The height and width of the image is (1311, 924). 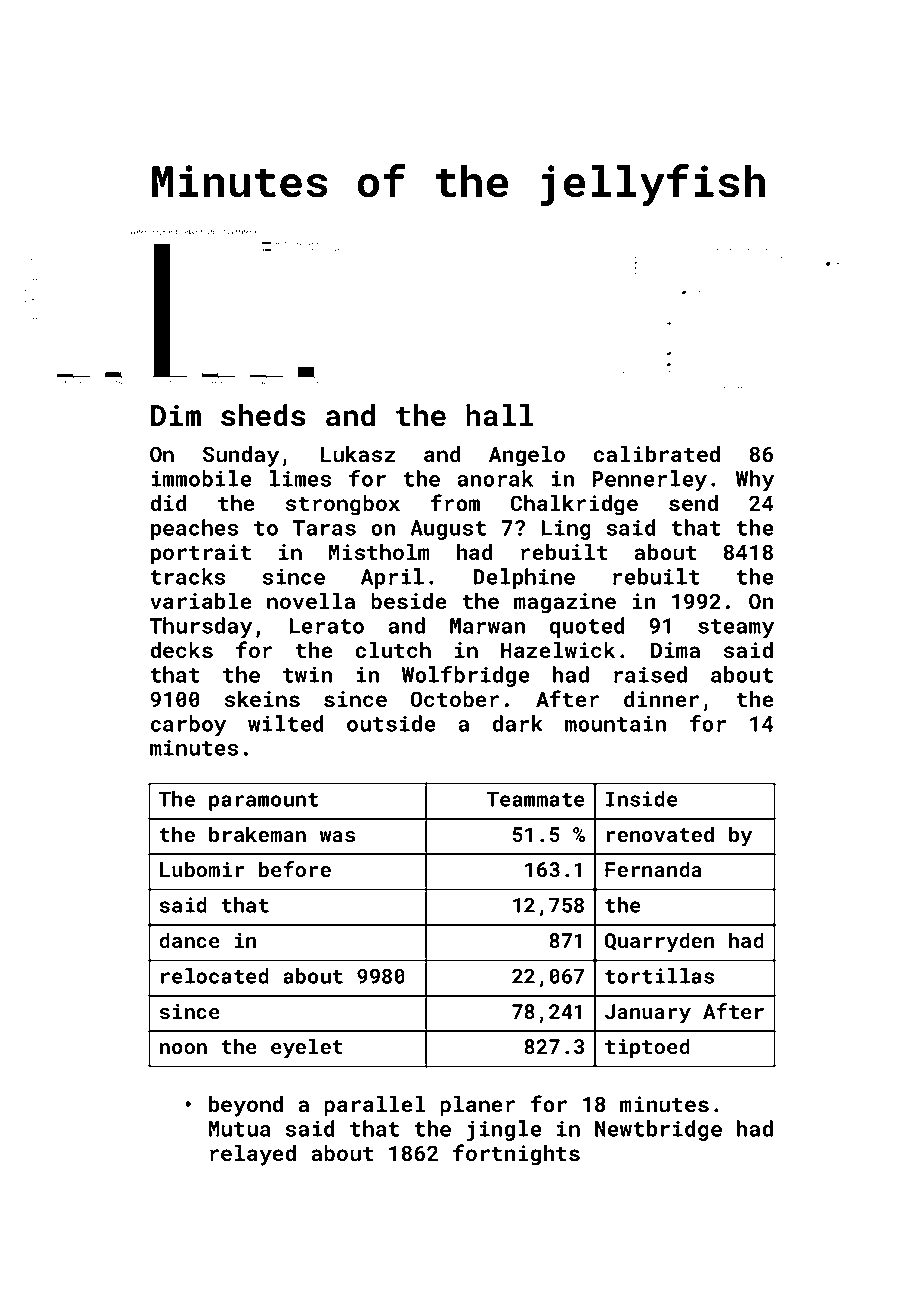 What do you see at coordinates (500, 415) in the image?
I see `hall` at bounding box center [500, 415].
